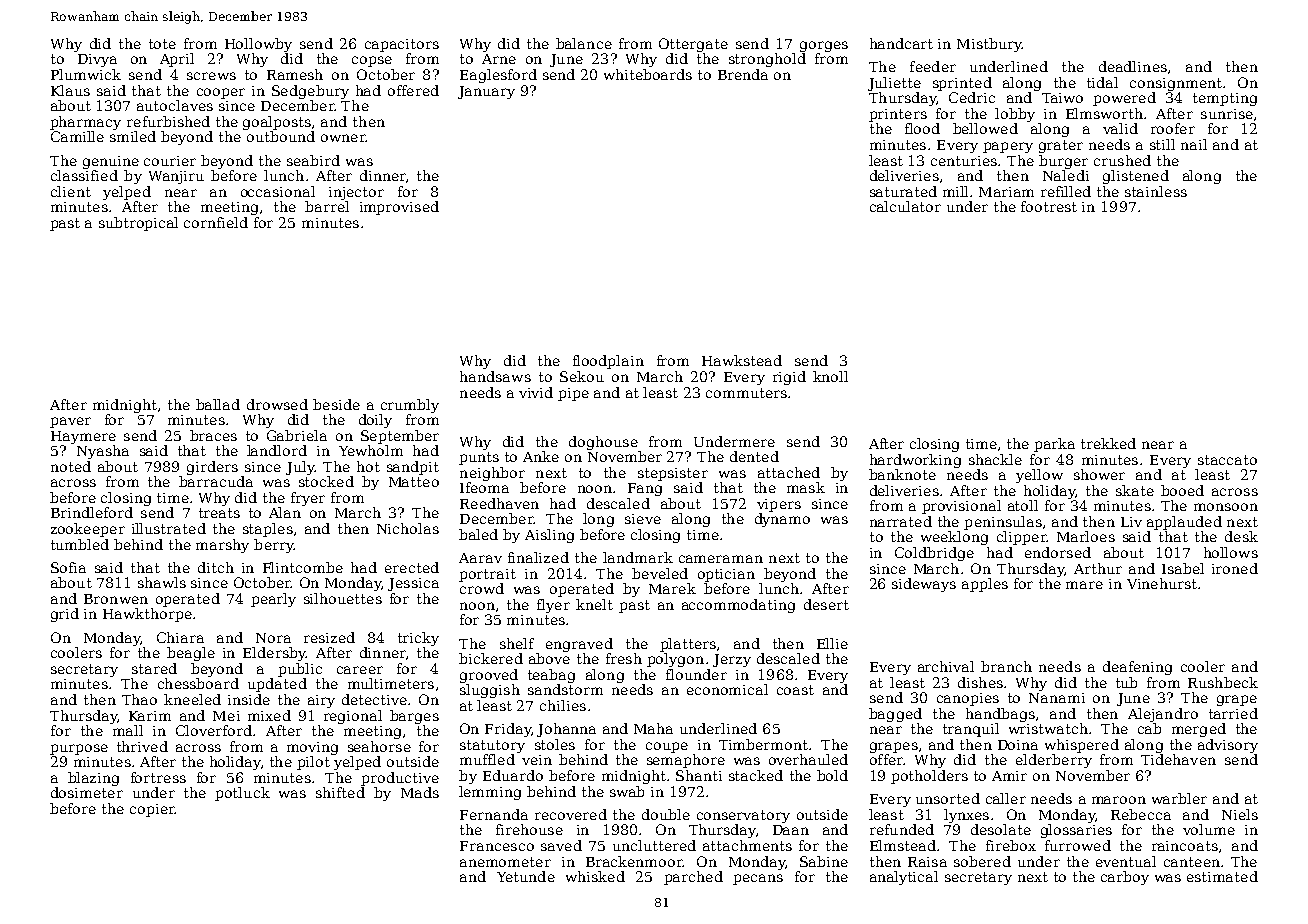 This document has width=1308, height=924. What do you see at coordinates (1133, 66) in the document?
I see `deadlines` at bounding box center [1133, 66].
